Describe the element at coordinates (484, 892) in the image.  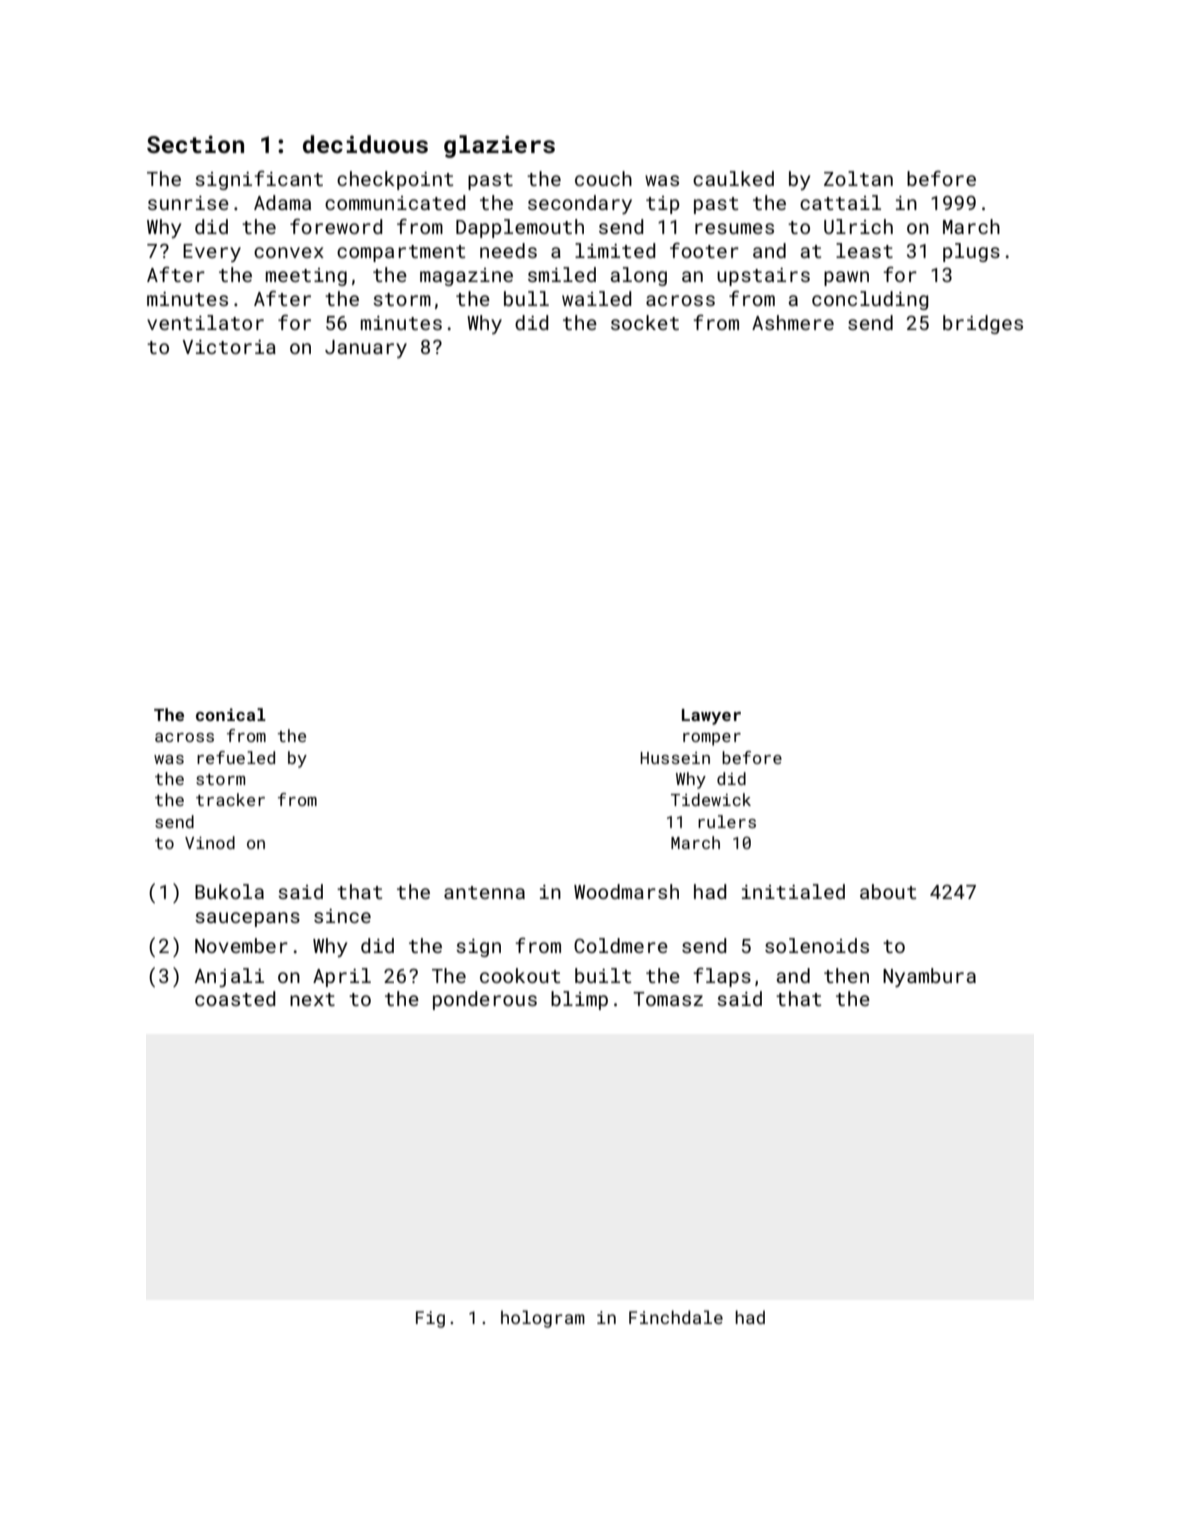
I see `antenna` at that location.
